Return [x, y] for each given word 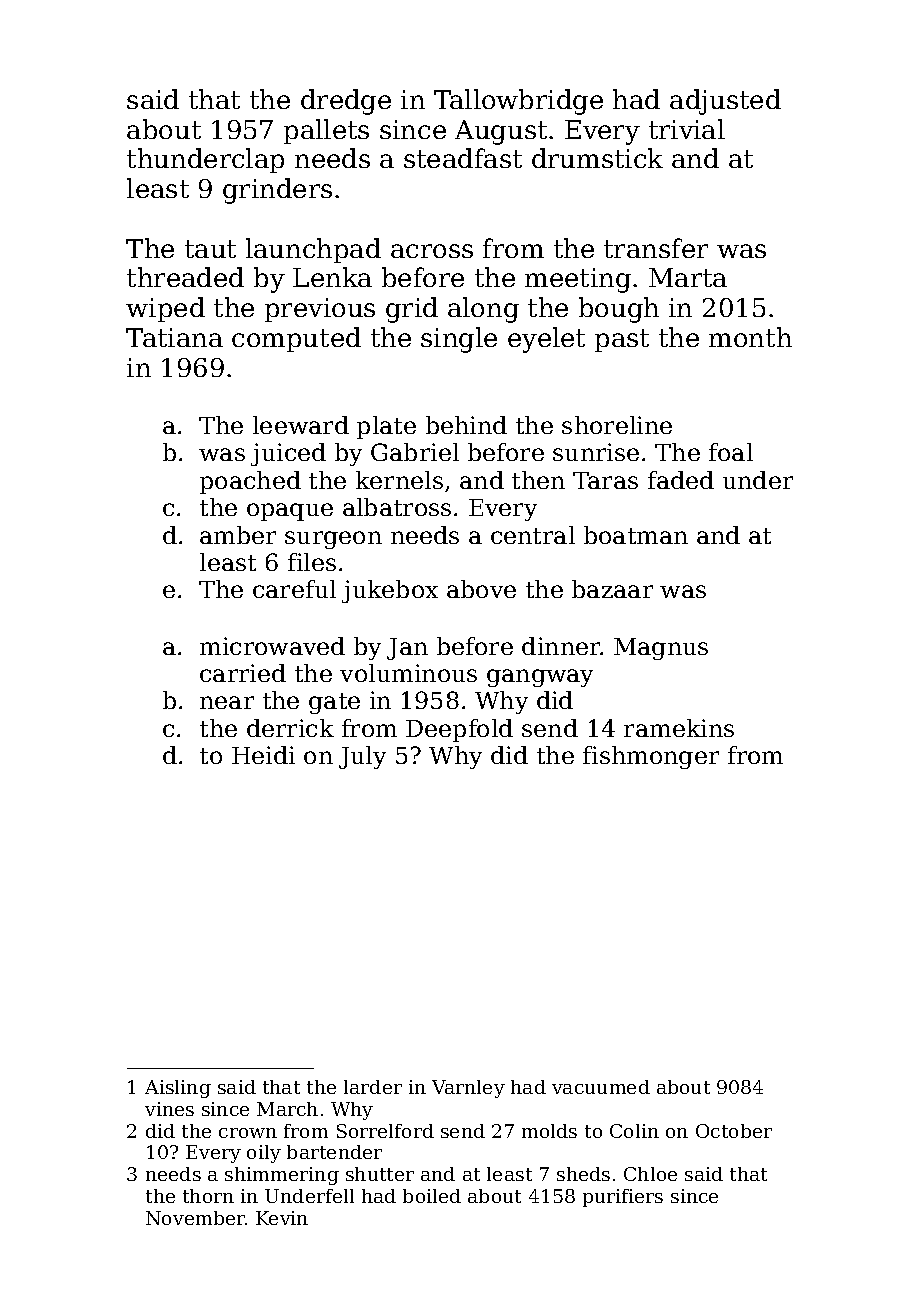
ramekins [679, 728]
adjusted [725, 102]
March [287, 1109]
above [481, 589]
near [227, 702]
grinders [277, 191]
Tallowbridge [518, 102]
